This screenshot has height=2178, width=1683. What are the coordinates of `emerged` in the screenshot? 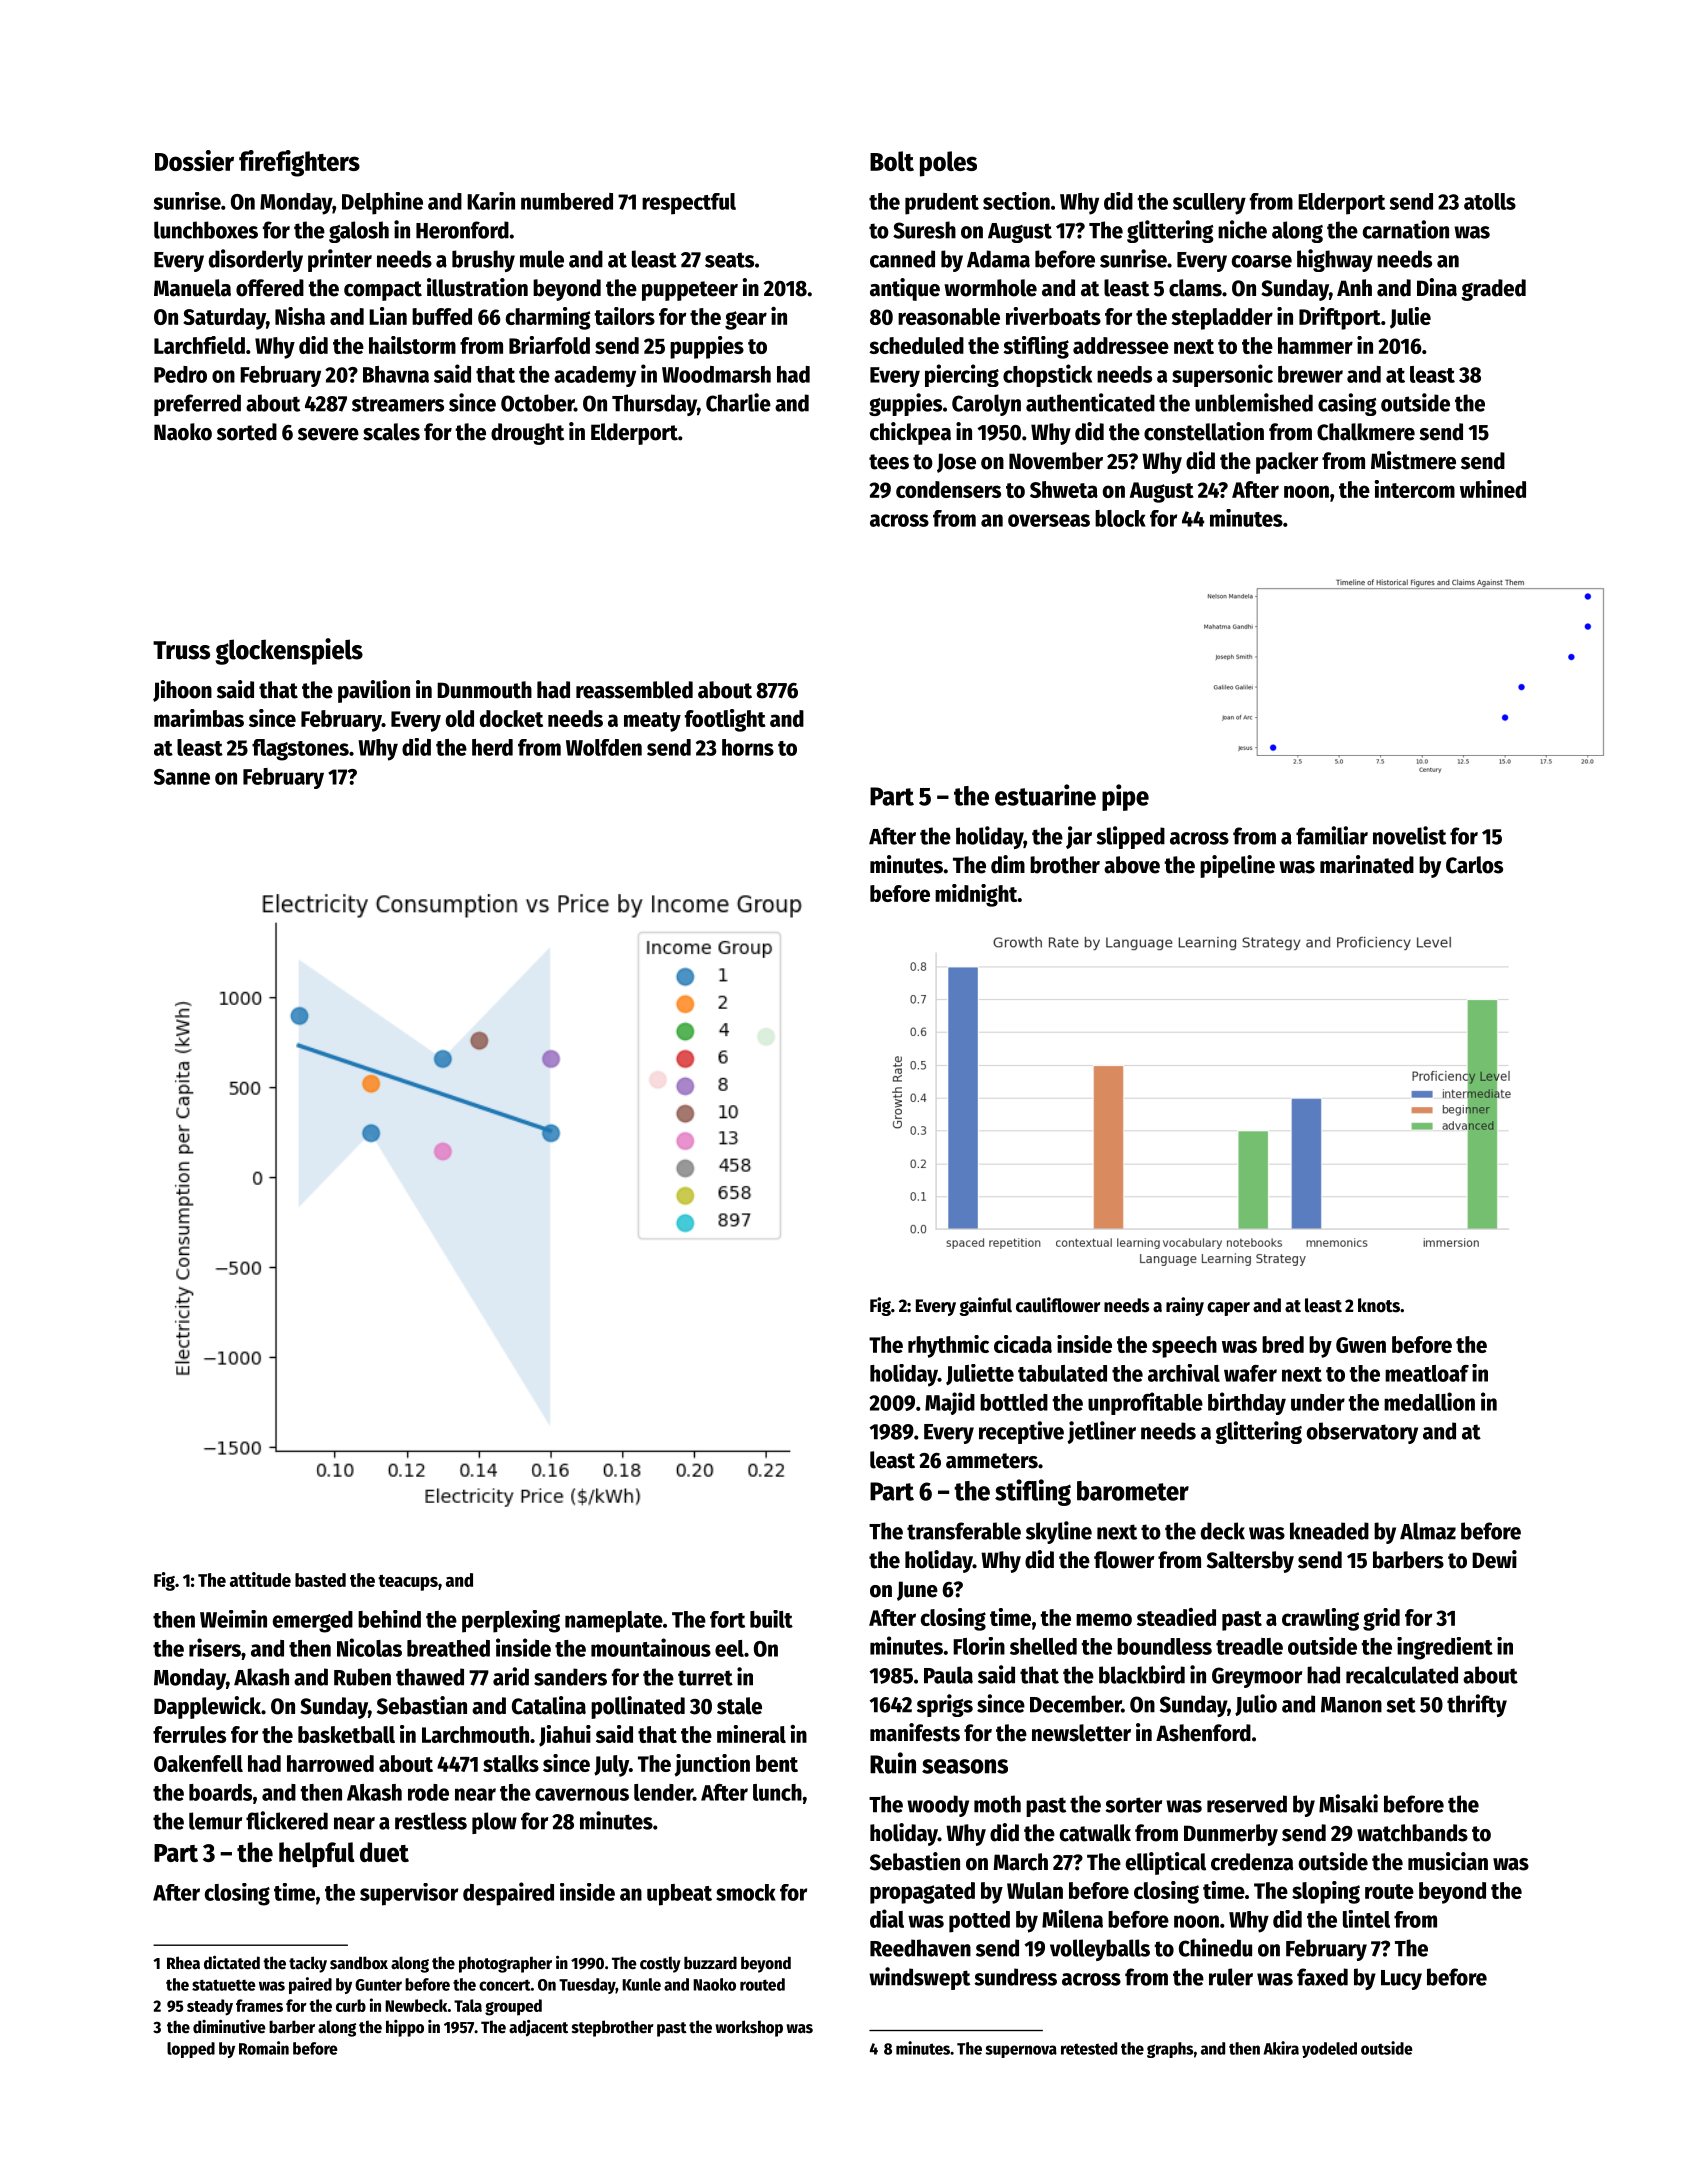 It's located at (313, 1622).
